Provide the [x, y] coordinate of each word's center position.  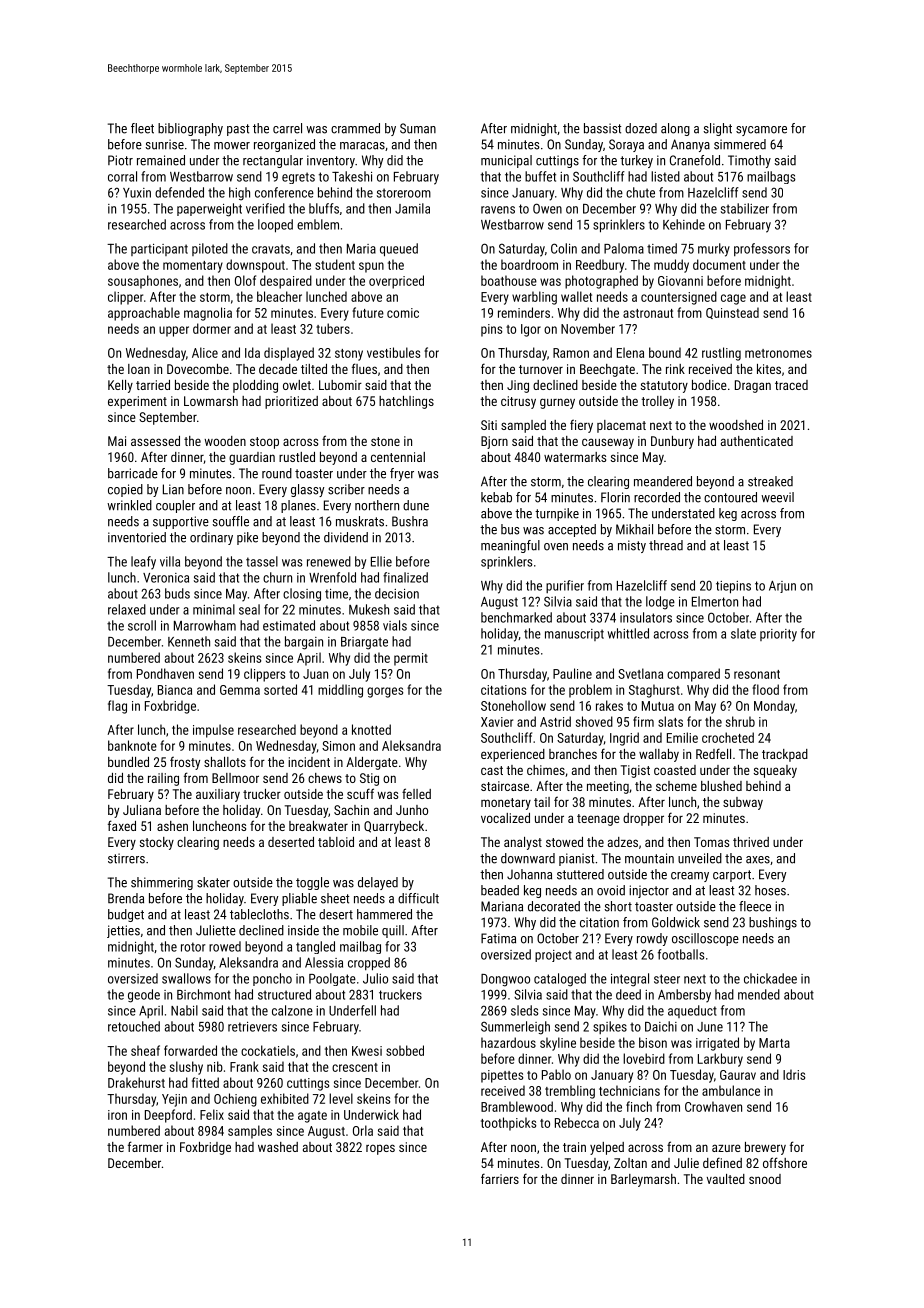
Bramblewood [517, 1106]
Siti [489, 425]
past [238, 130]
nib [215, 1066]
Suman [418, 128]
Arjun [782, 587]
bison [653, 1042]
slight [717, 129]
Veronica [166, 578]
